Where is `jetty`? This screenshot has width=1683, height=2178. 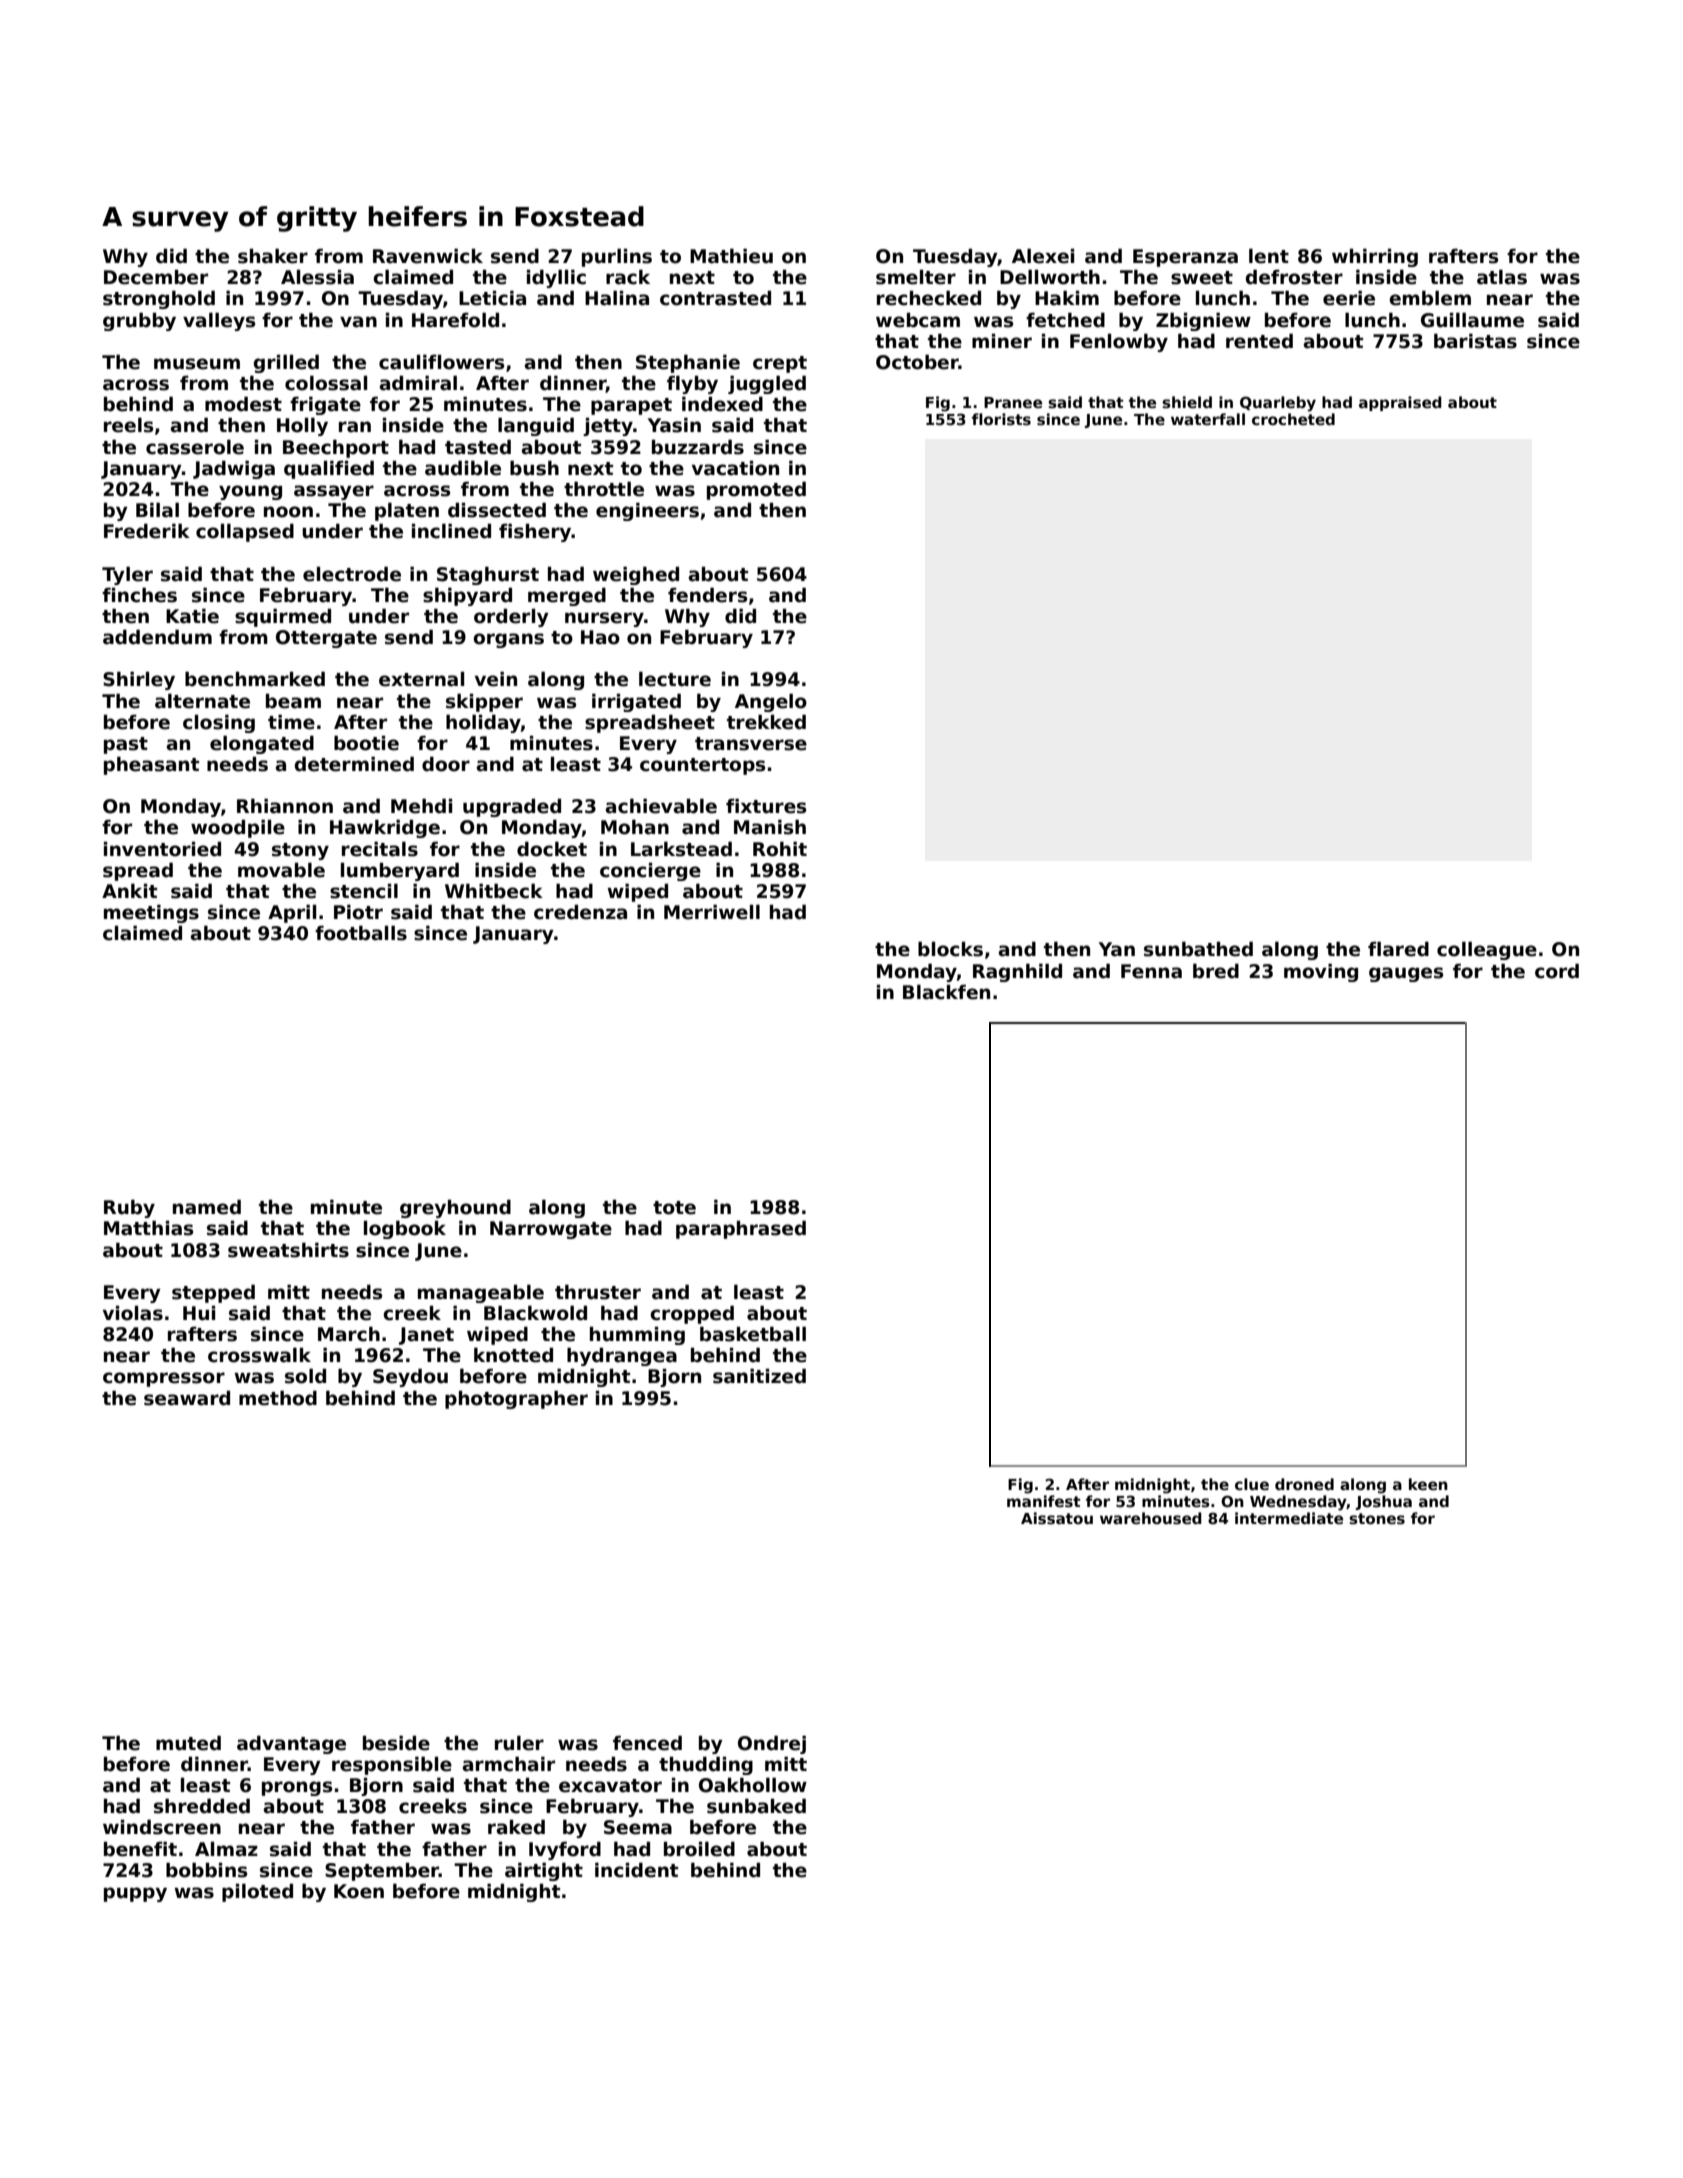 jetty is located at coordinates (608, 426).
